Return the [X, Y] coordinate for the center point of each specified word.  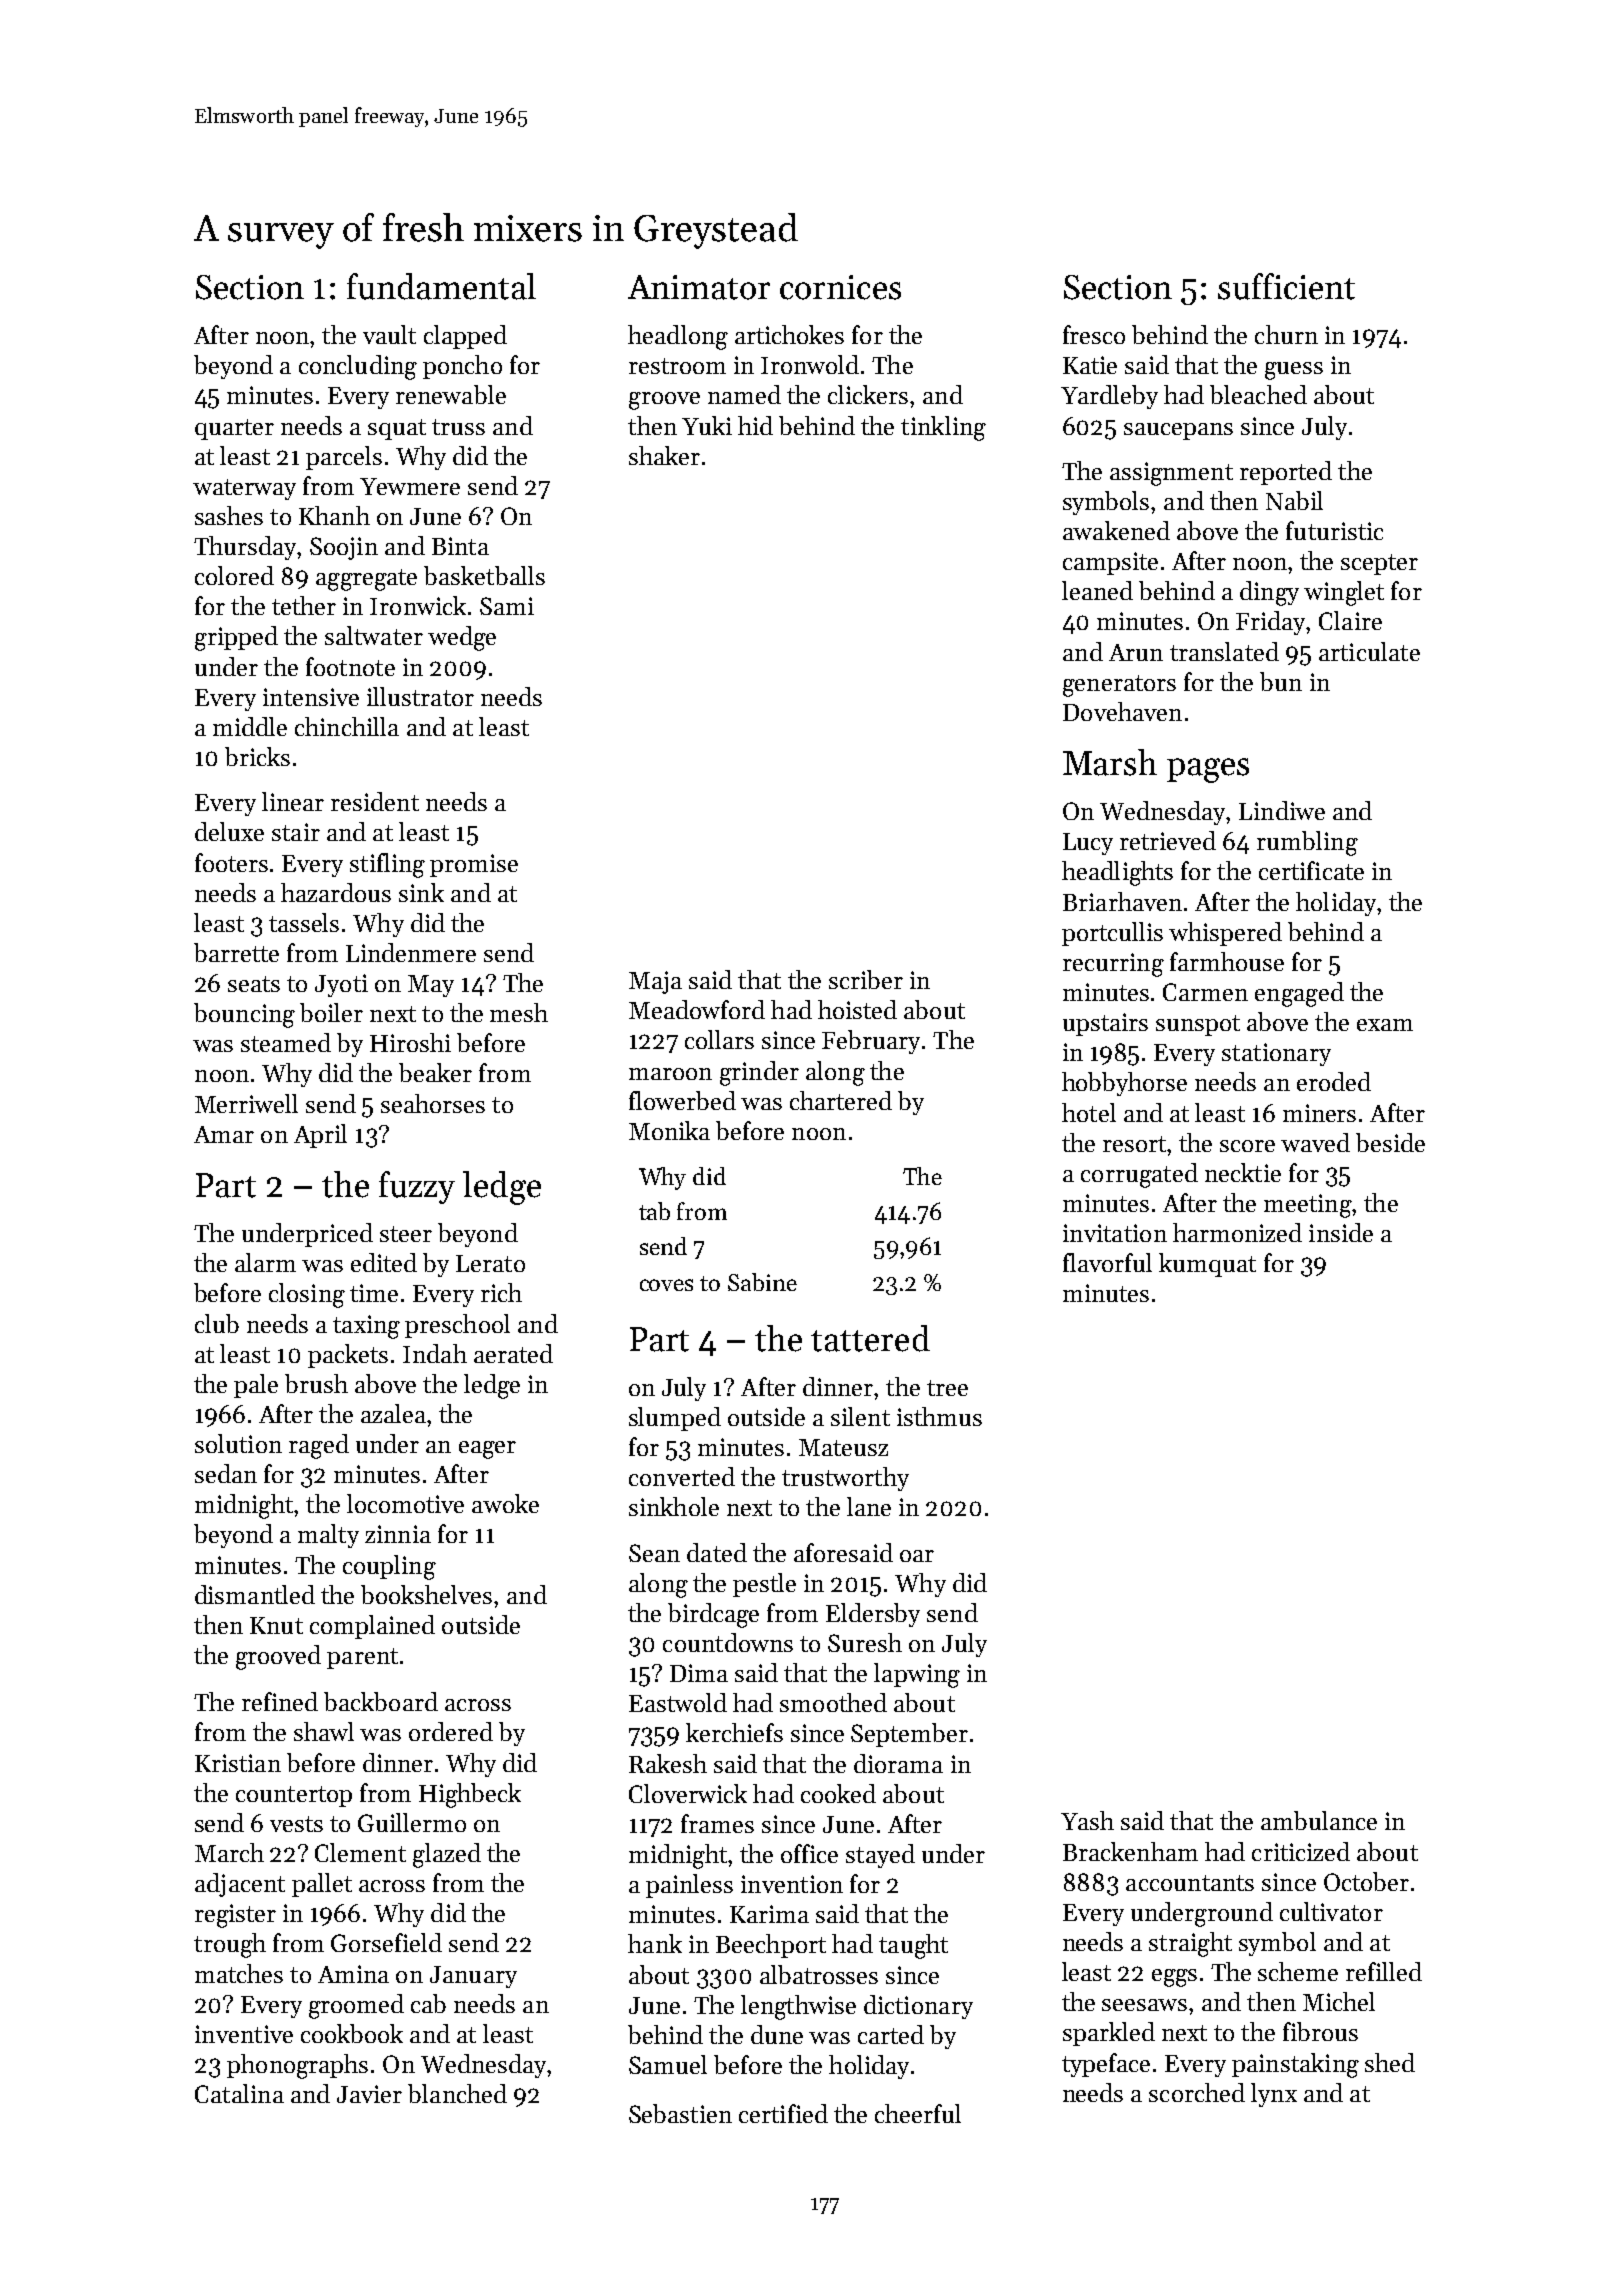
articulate [1369, 651]
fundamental [441, 286]
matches [239, 1973]
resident [375, 801]
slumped [675, 1419]
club [217, 1323]
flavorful [1107, 1262]
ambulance [1319, 1820]
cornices [840, 287]
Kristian [238, 1763]
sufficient [1286, 286]
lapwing [917, 1675]
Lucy [1088, 844]
